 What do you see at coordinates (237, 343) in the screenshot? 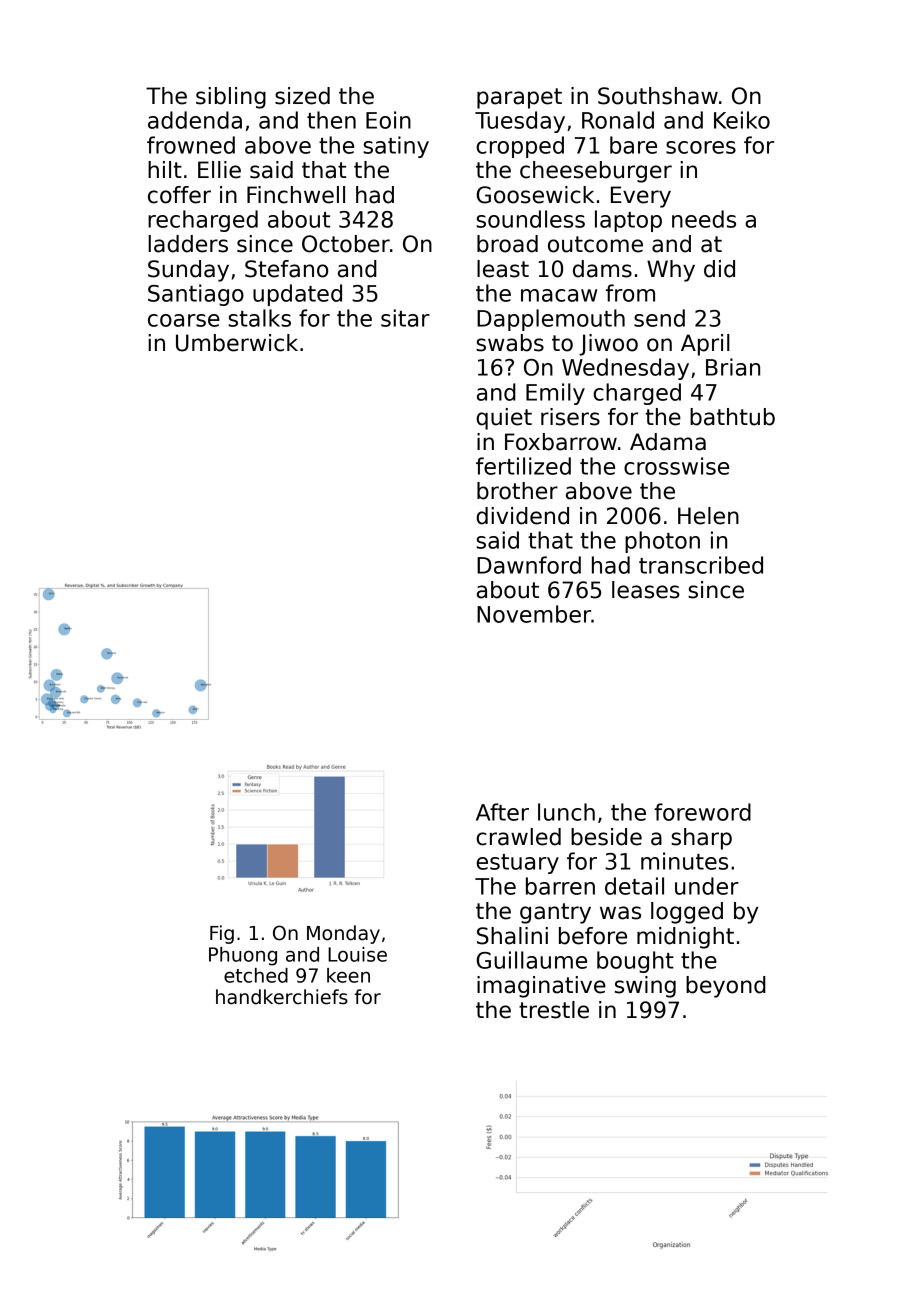
I see `Umberwick` at bounding box center [237, 343].
